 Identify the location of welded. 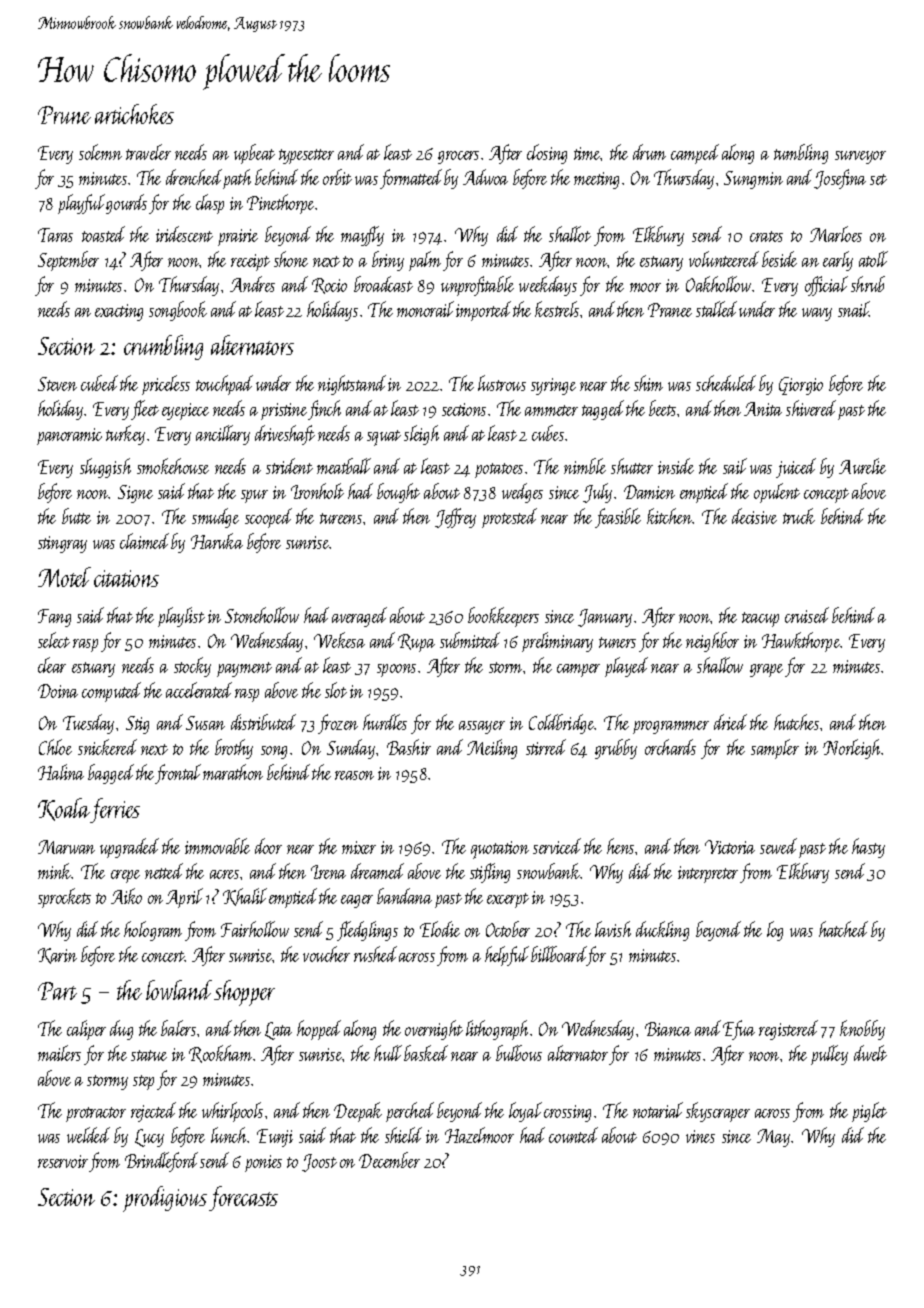
(88, 1135).
